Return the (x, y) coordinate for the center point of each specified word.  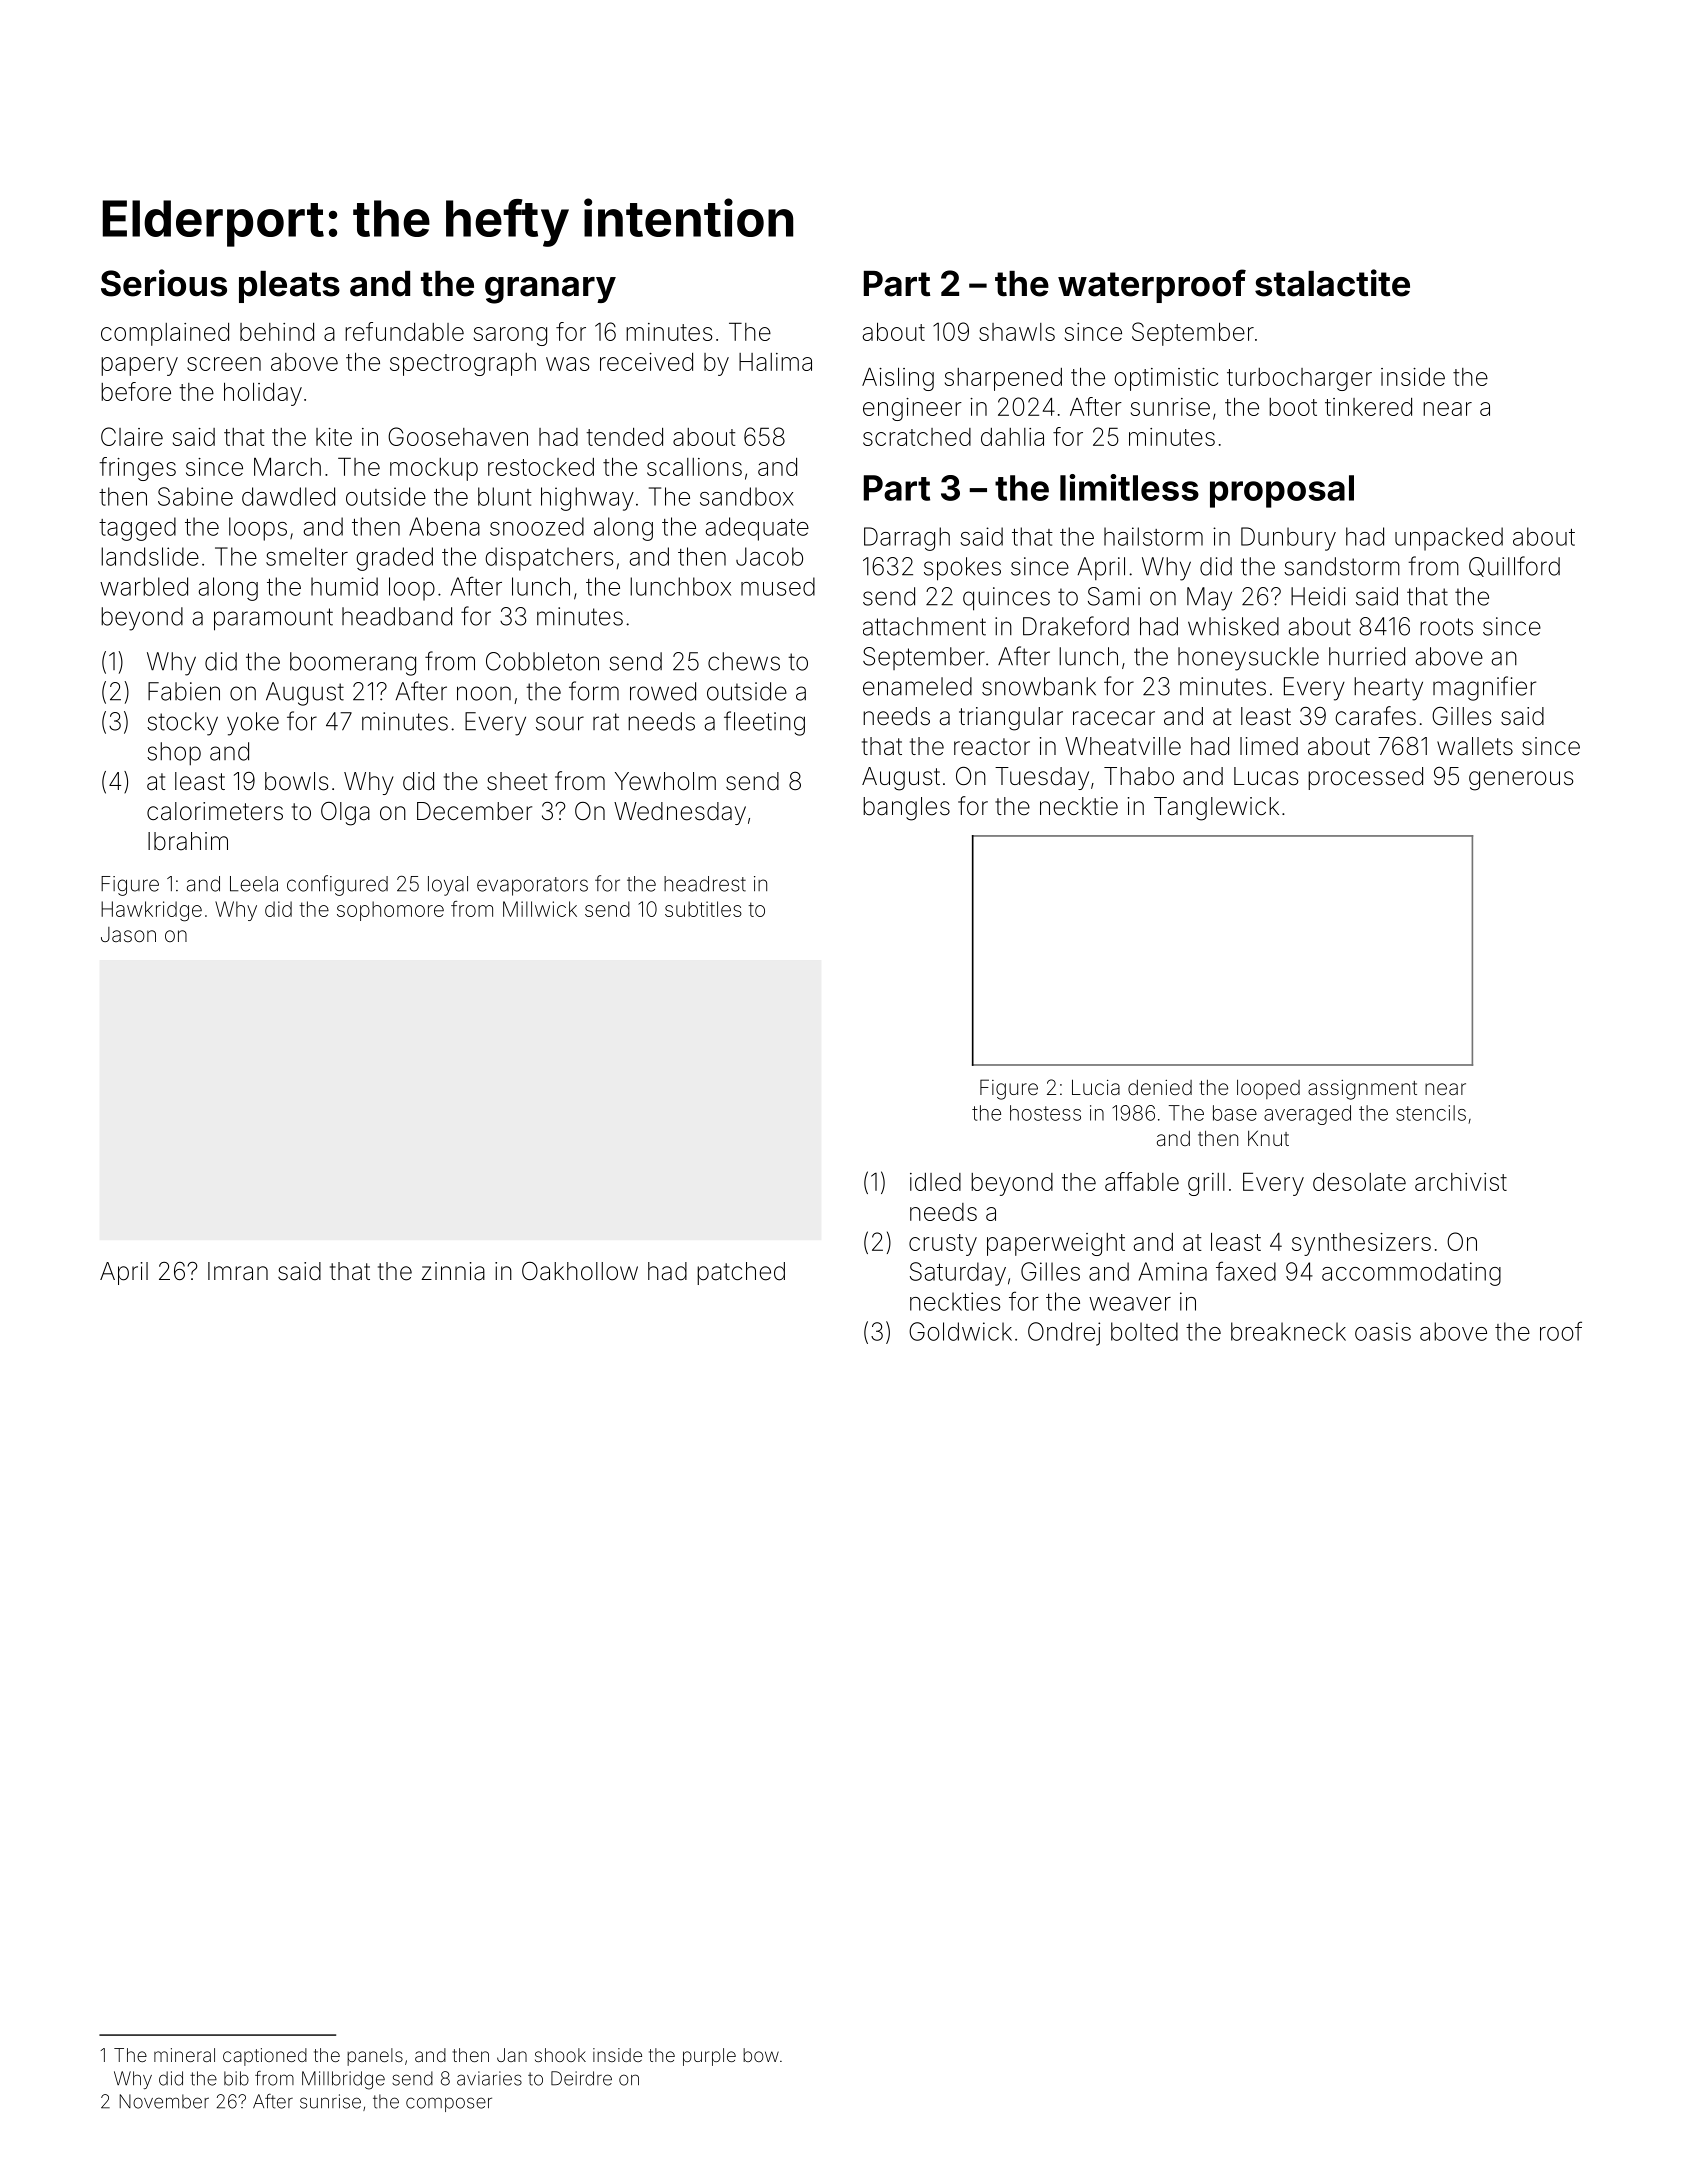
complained (165, 334)
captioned (265, 2057)
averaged (1307, 1115)
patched (741, 1273)
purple (709, 2057)
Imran (238, 1271)
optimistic (1166, 379)
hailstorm (1153, 536)
